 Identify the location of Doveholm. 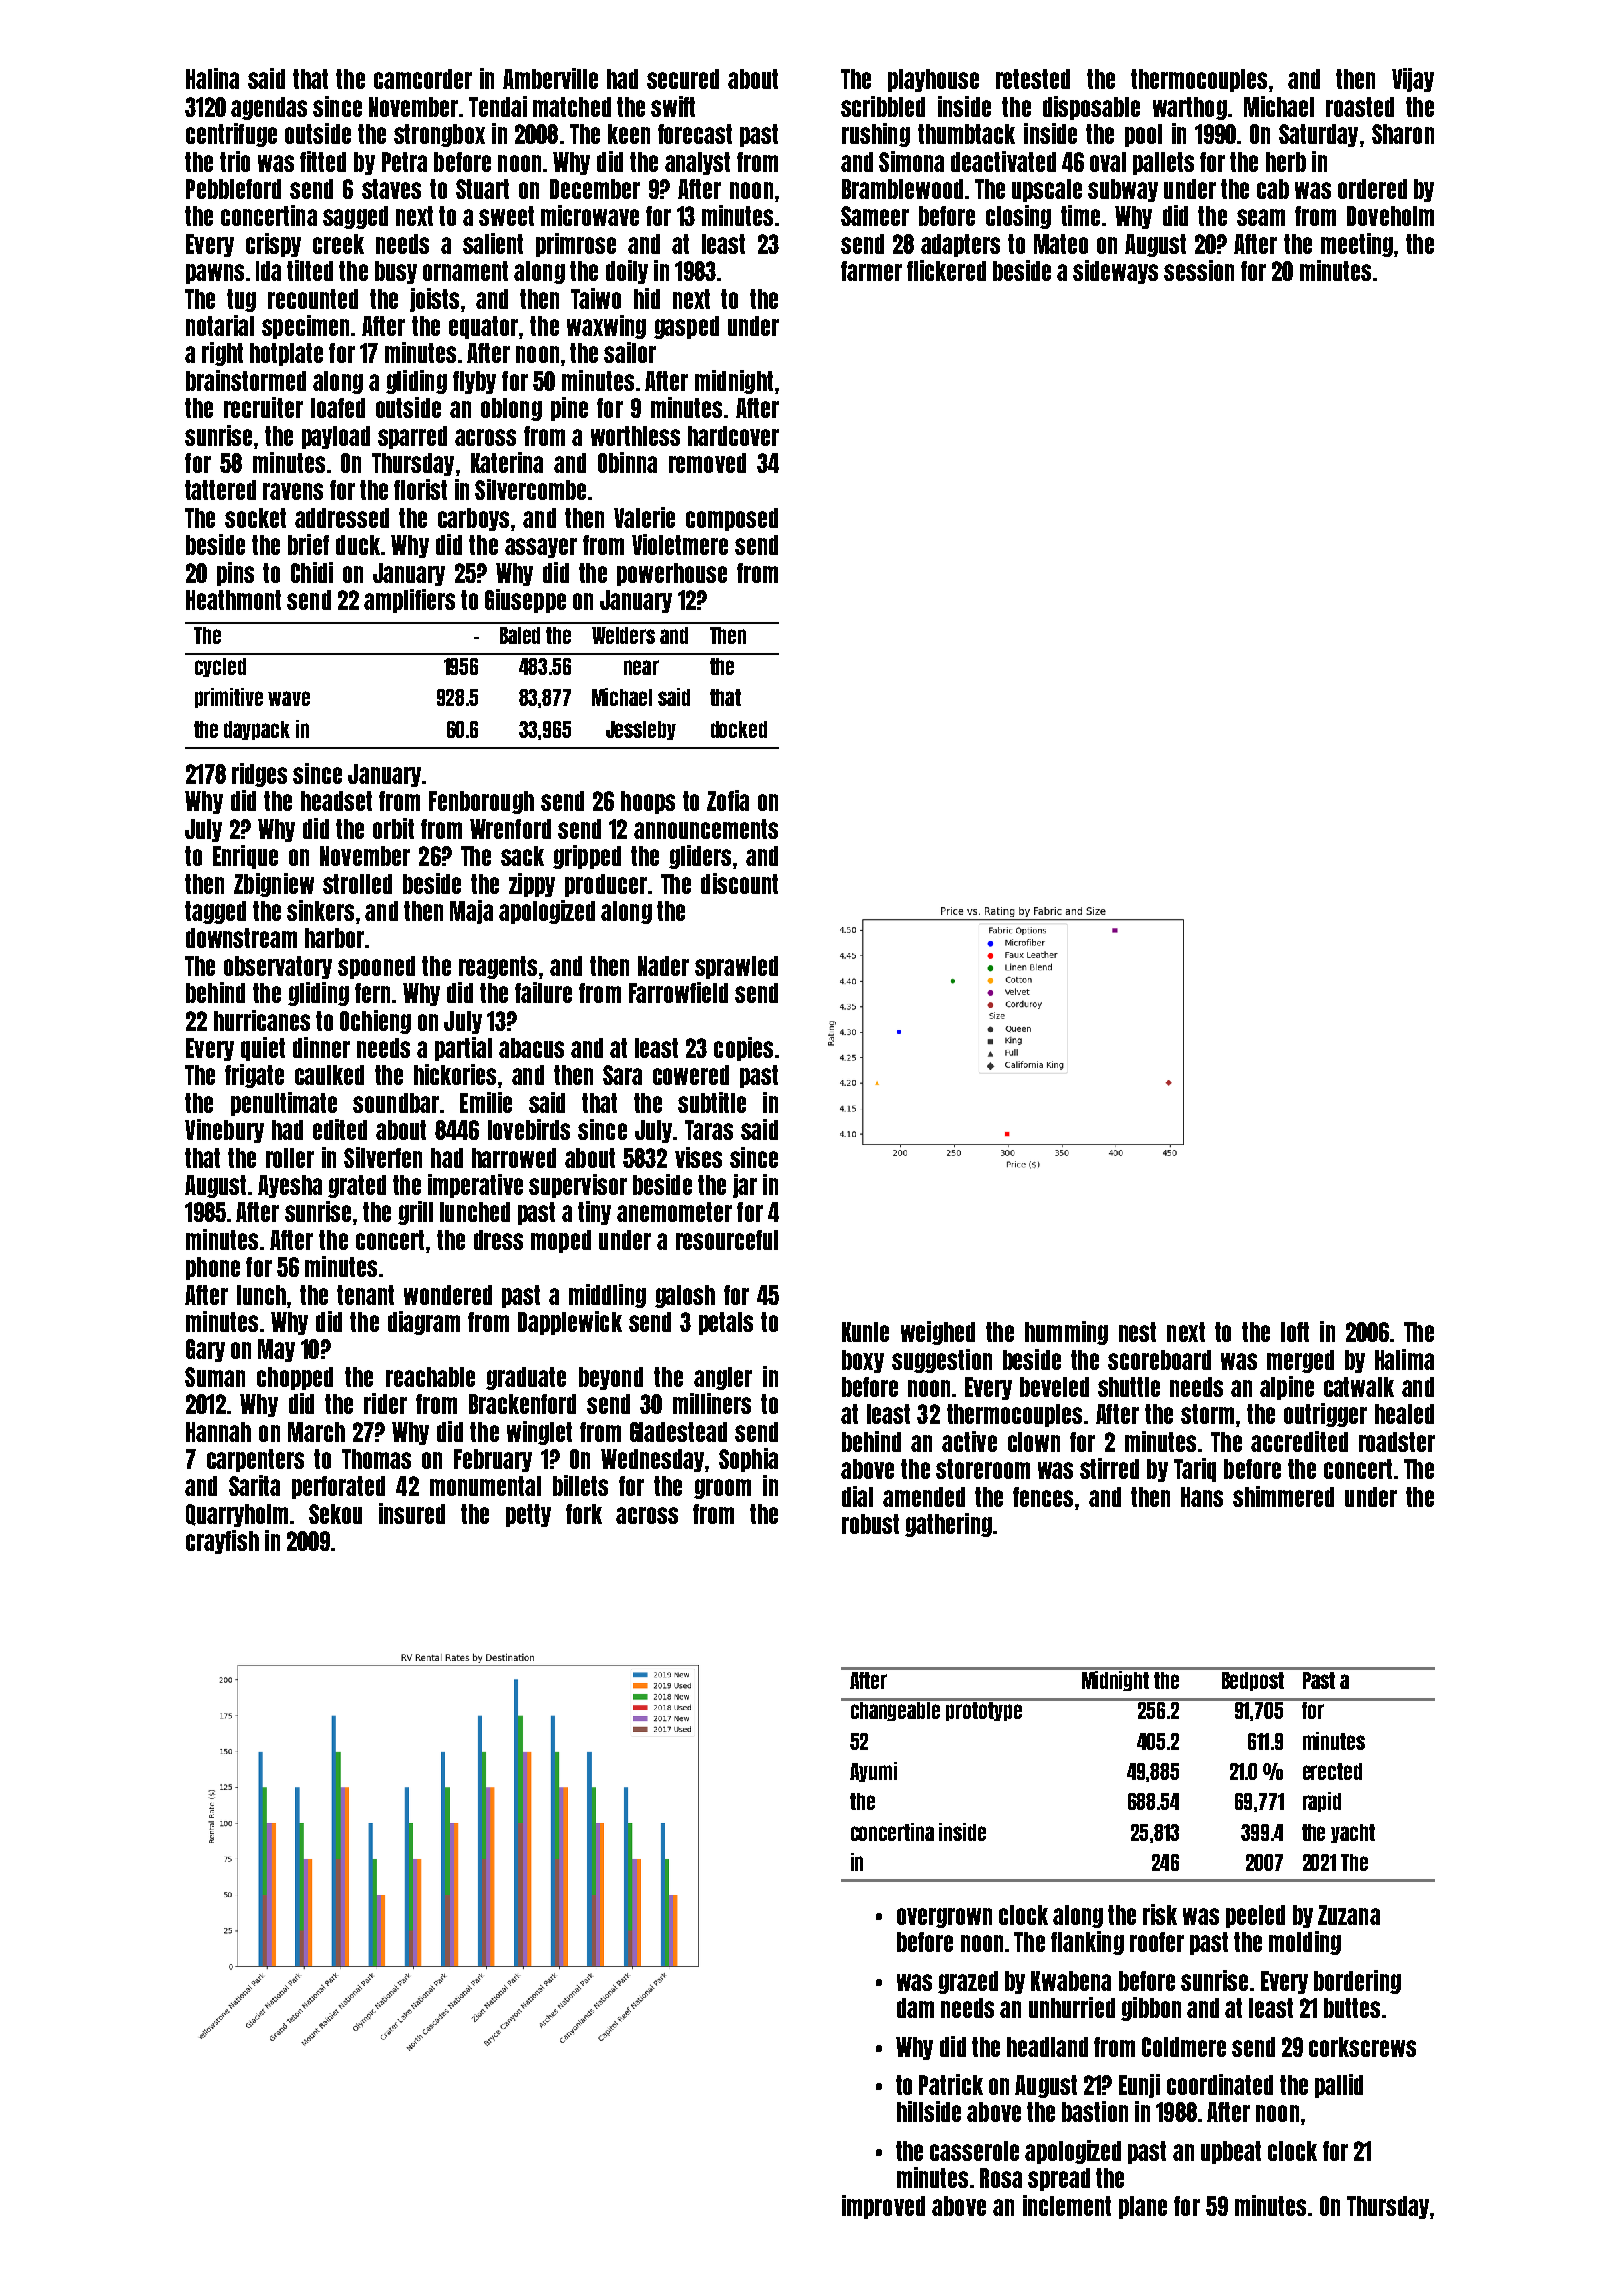
(1390, 216).
